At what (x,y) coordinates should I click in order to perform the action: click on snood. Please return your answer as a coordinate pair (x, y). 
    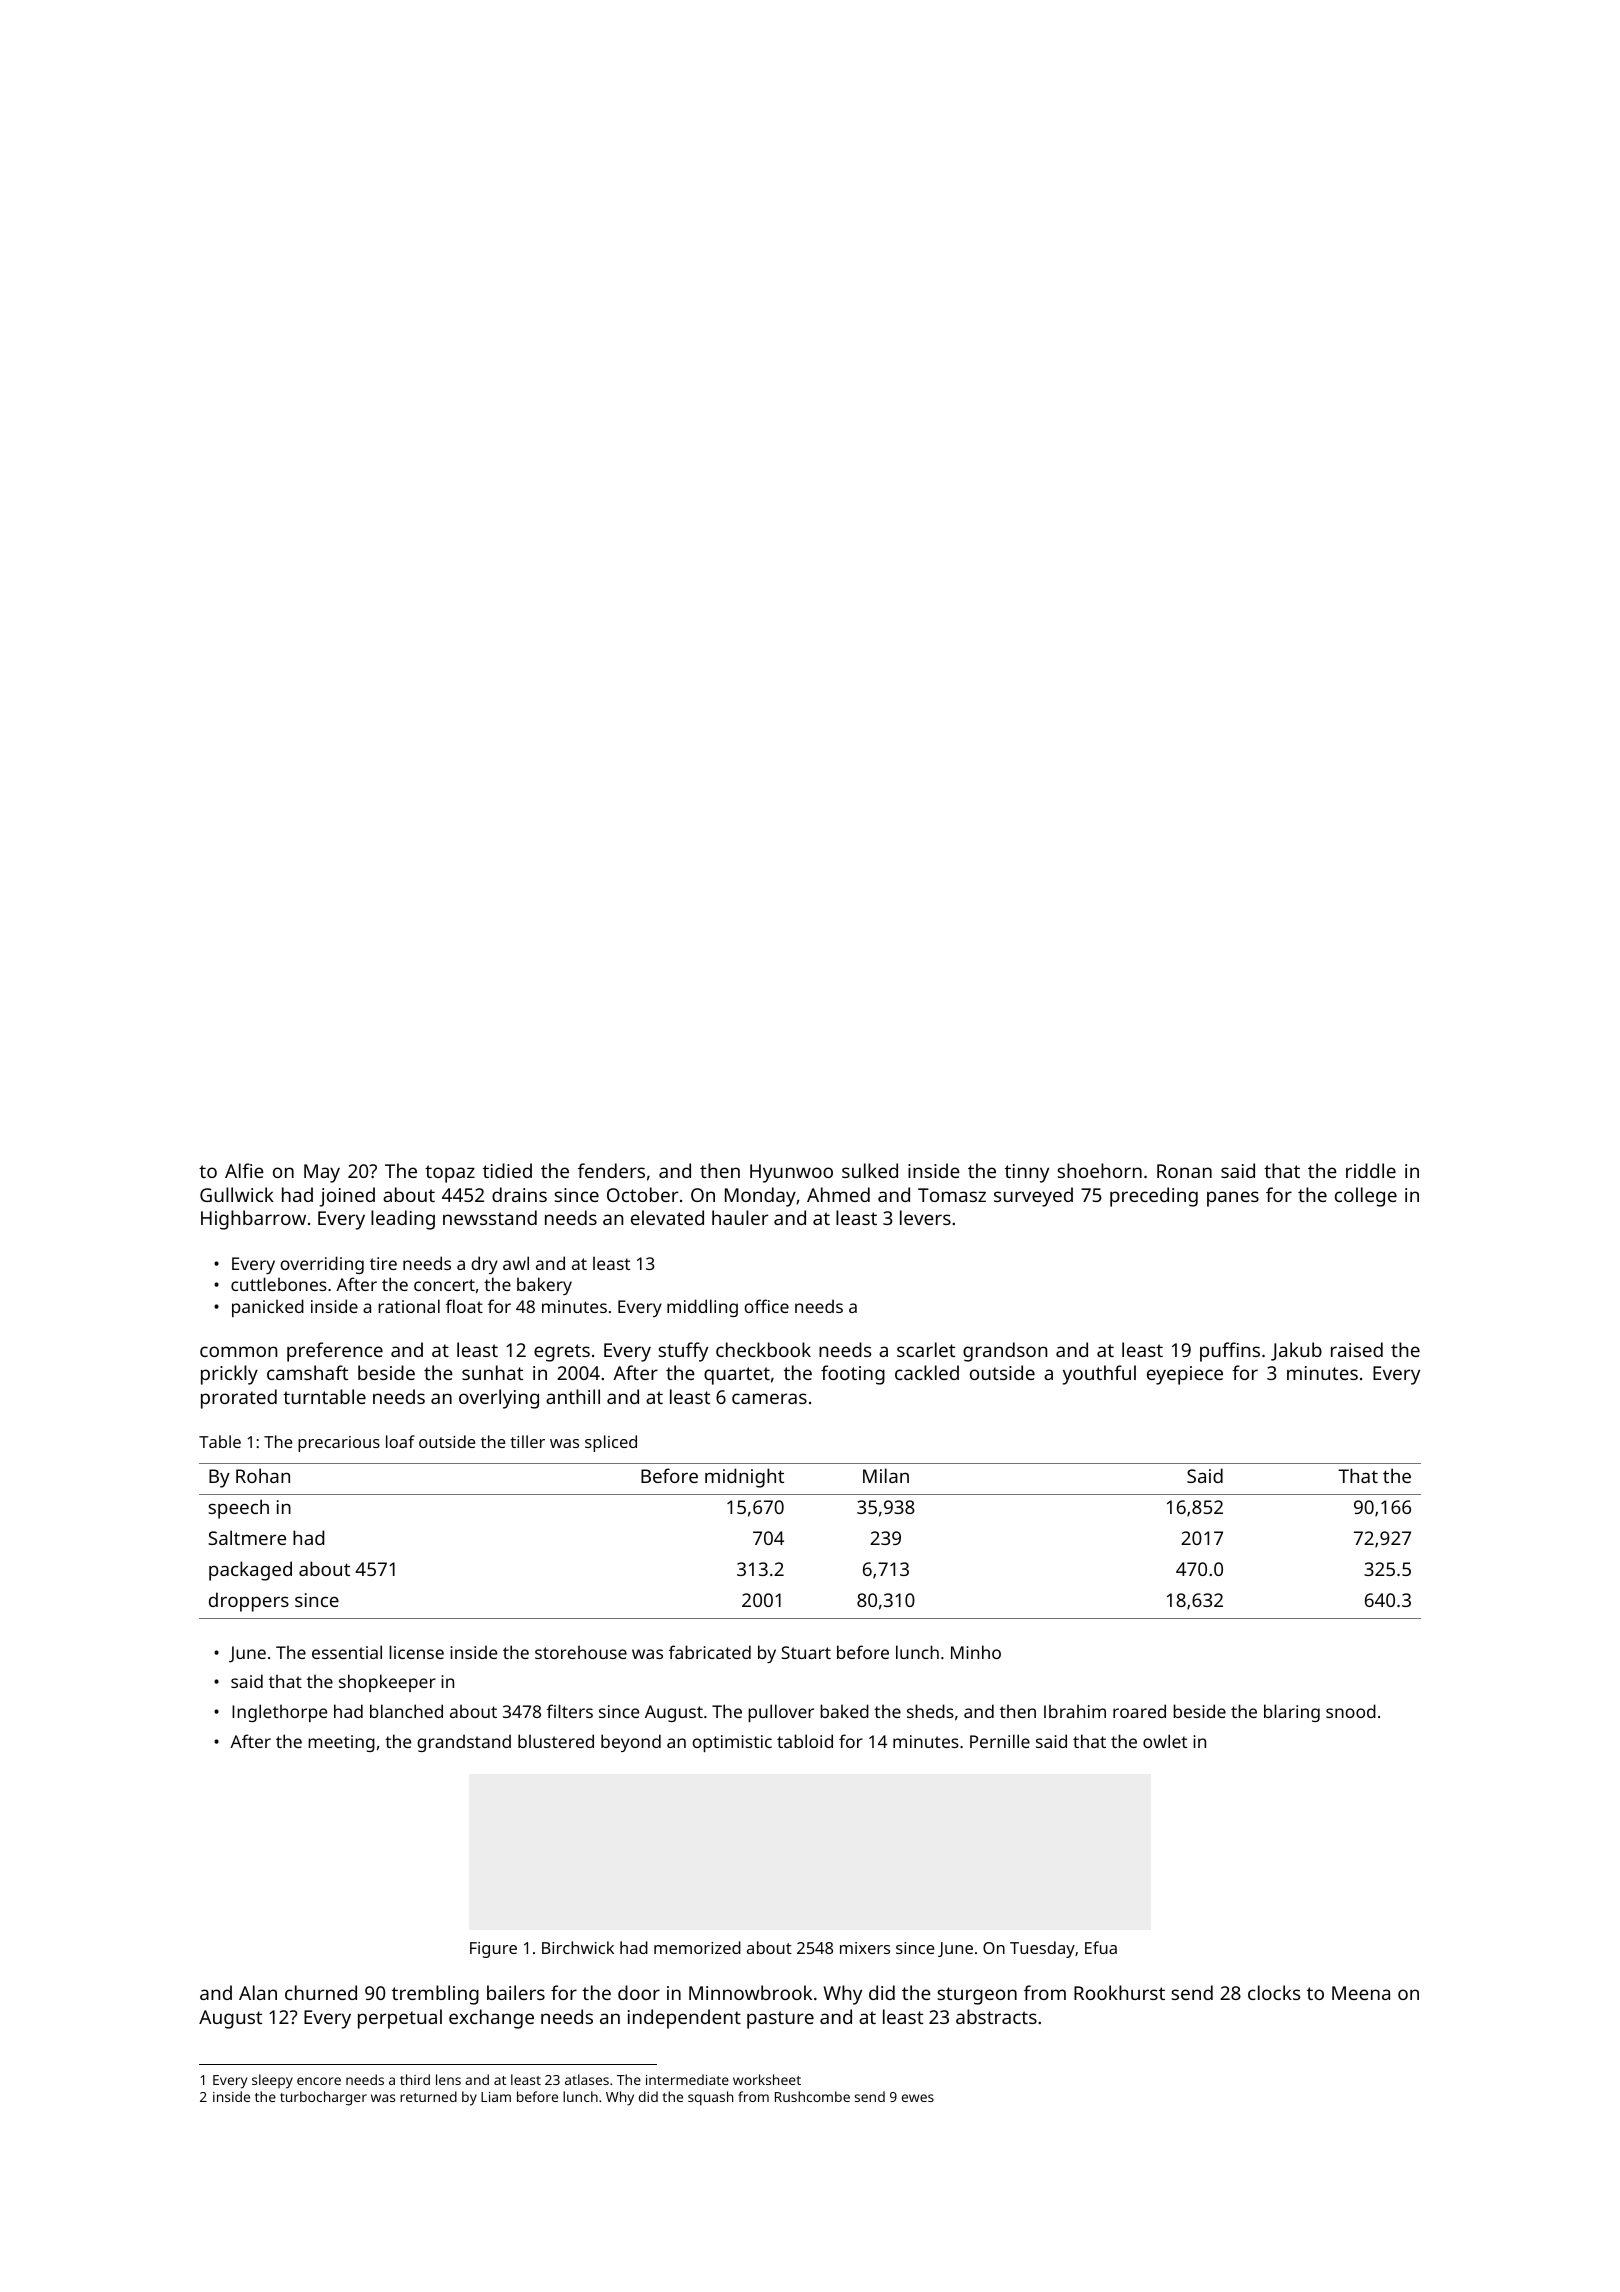
    Looking at the image, I should click on (1351, 1711).
